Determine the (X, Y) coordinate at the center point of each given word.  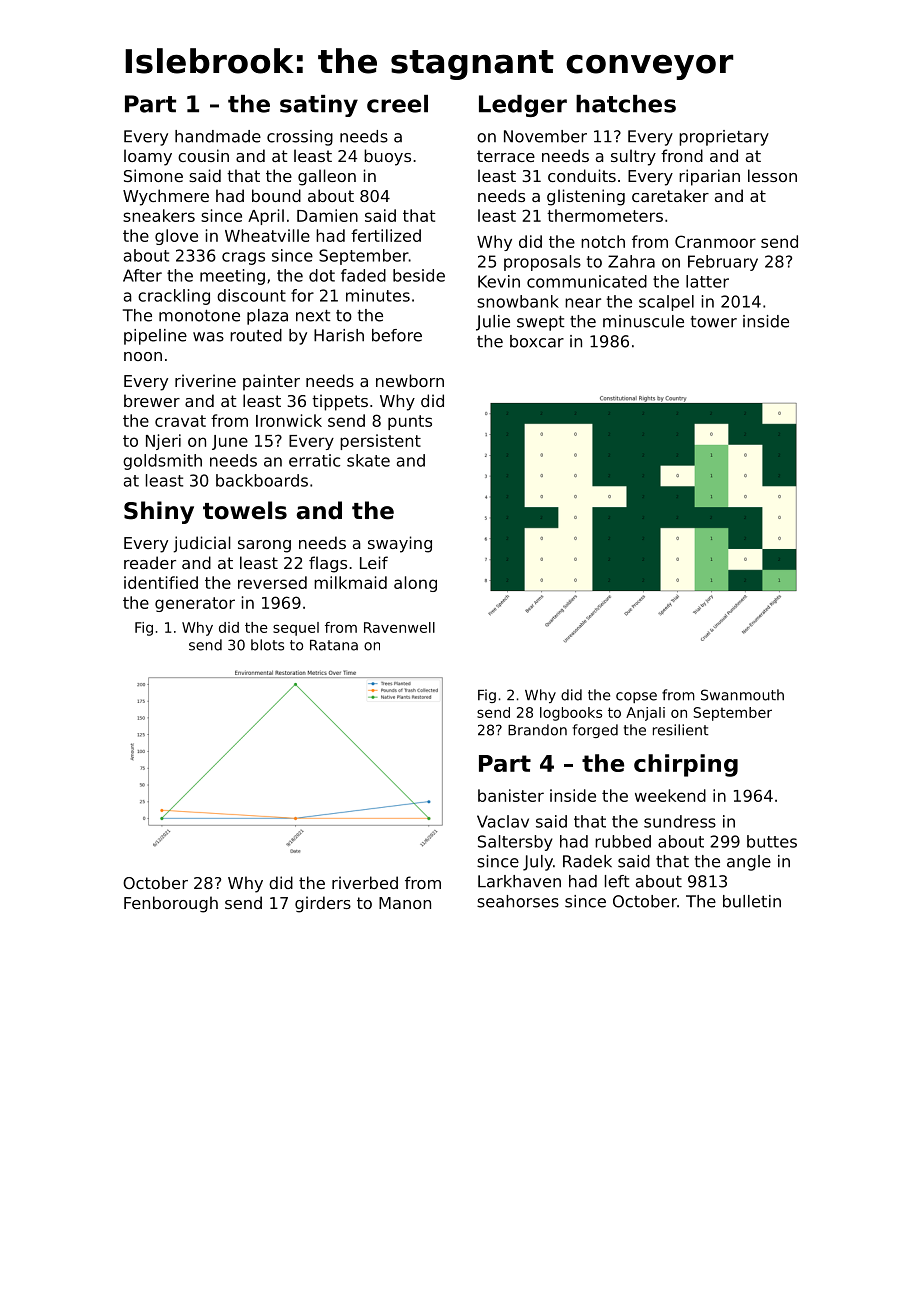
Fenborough (171, 904)
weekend (670, 795)
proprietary (724, 138)
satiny (319, 106)
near (583, 303)
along (415, 584)
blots (267, 645)
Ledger (523, 106)
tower (714, 322)
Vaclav (503, 821)
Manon (405, 903)
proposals (542, 263)
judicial (202, 544)
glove (176, 237)
